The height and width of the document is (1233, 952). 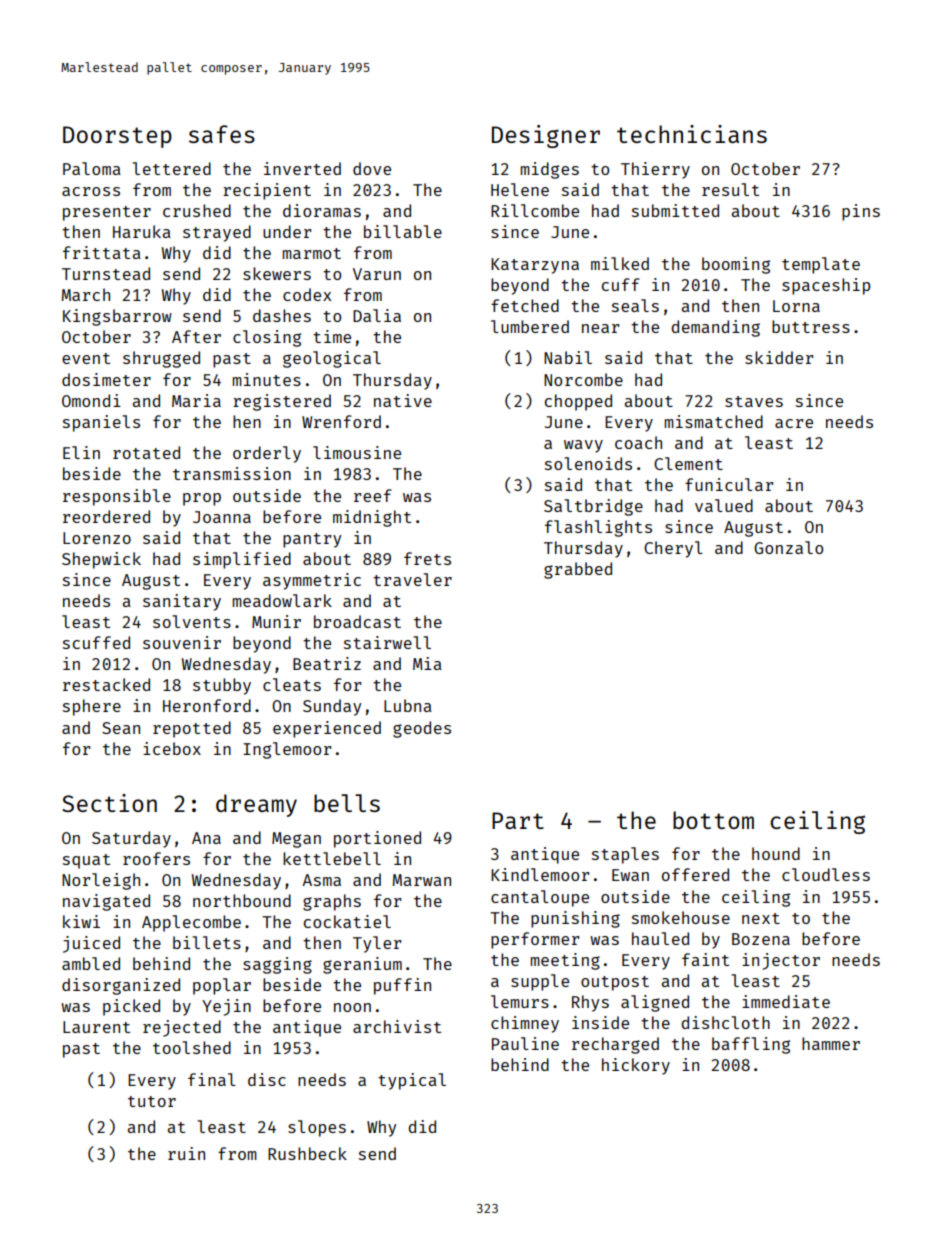 What do you see at coordinates (713, 820) in the document?
I see `bottom` at bounding box center [713, 820].
